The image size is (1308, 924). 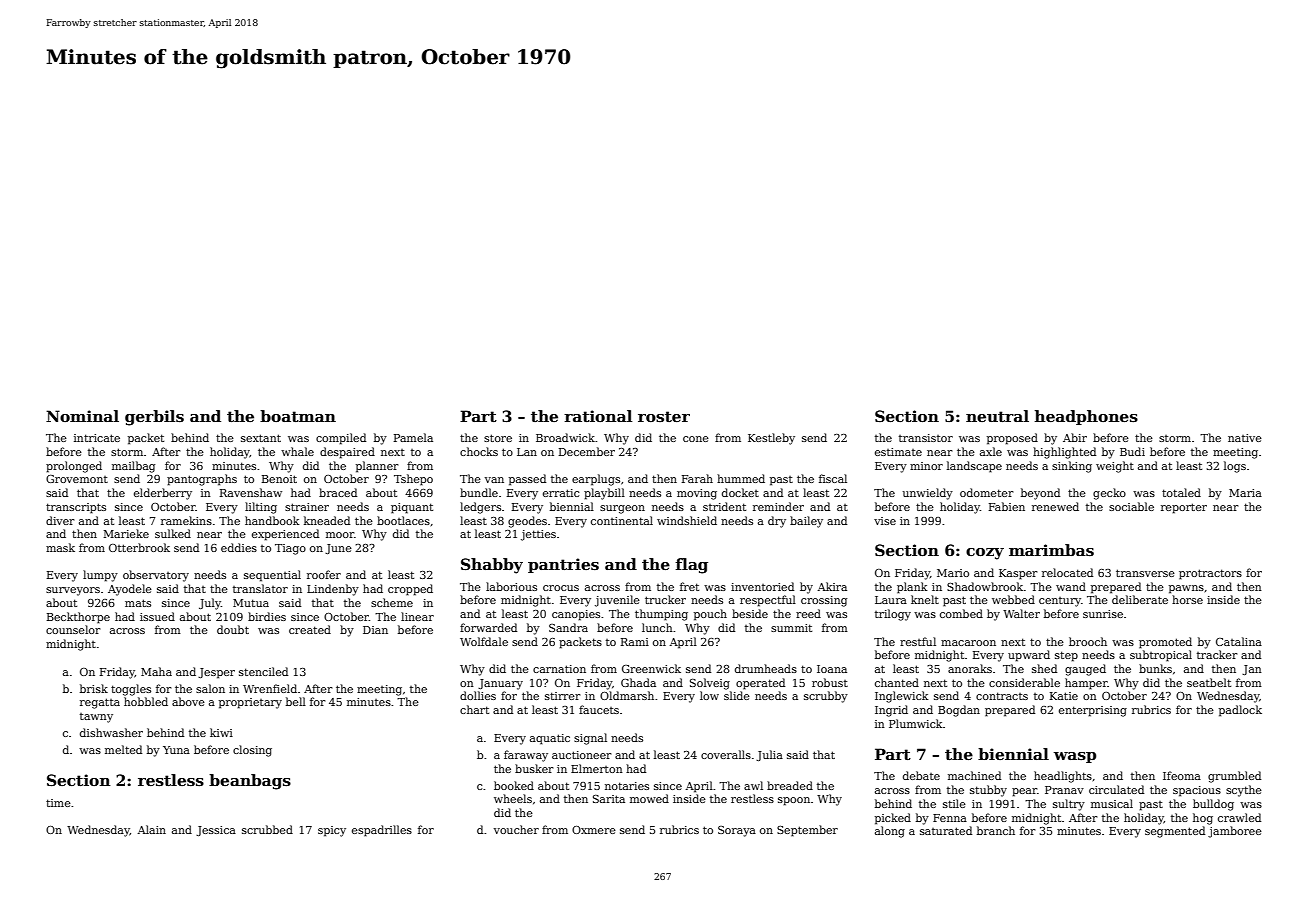 I want to click on salon, so click(x=210, y=688).
